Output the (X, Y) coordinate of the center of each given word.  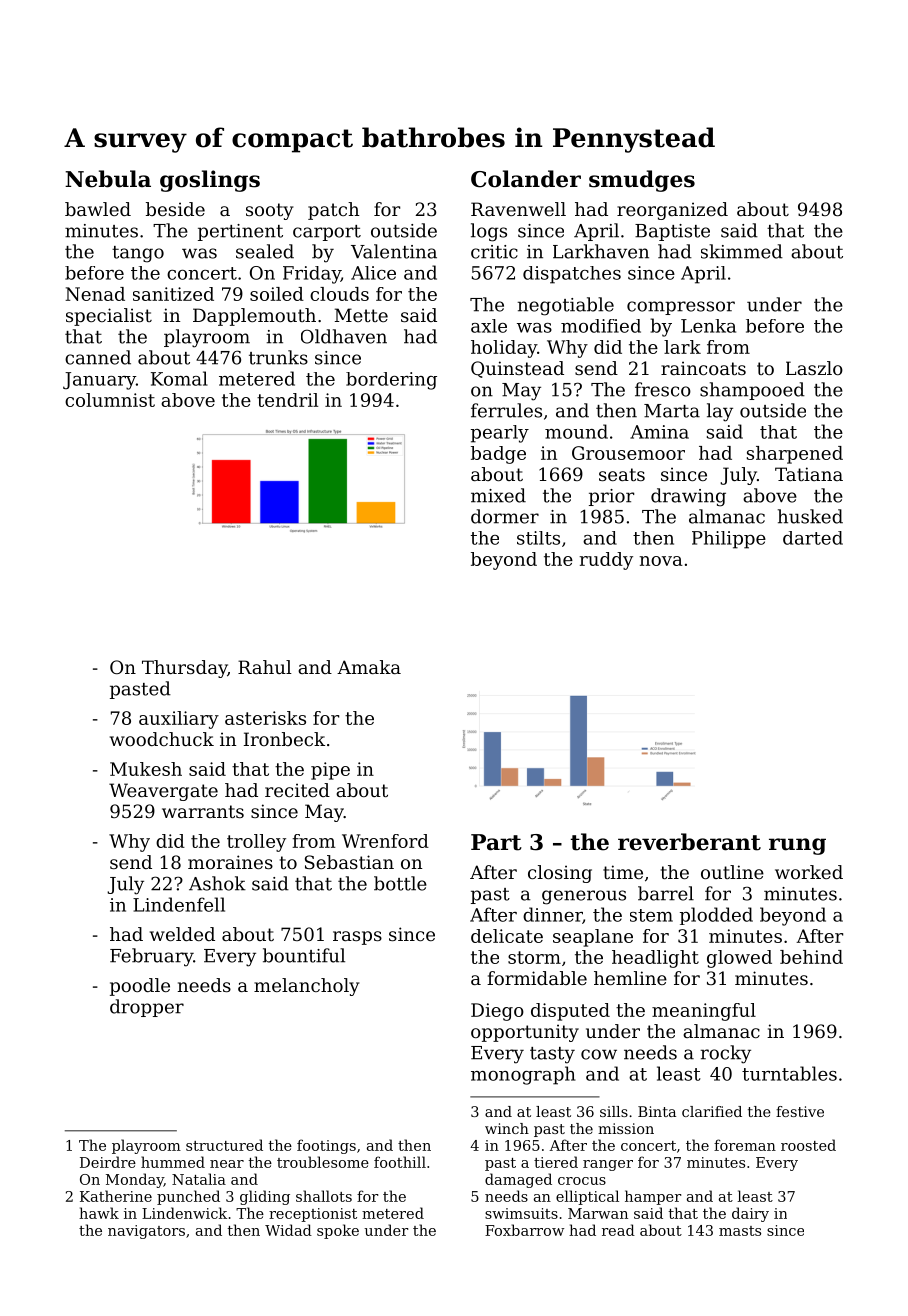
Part (496, 842)
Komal (179, 378)
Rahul (265, 667)
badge (498, 455)
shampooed (752, 391)
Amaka (369, 667)
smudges (642, 181)
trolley (256, 843)
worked (809, 872)
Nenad (95, 294)
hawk (99, 1213)
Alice (373, 273)
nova (661, 561)
